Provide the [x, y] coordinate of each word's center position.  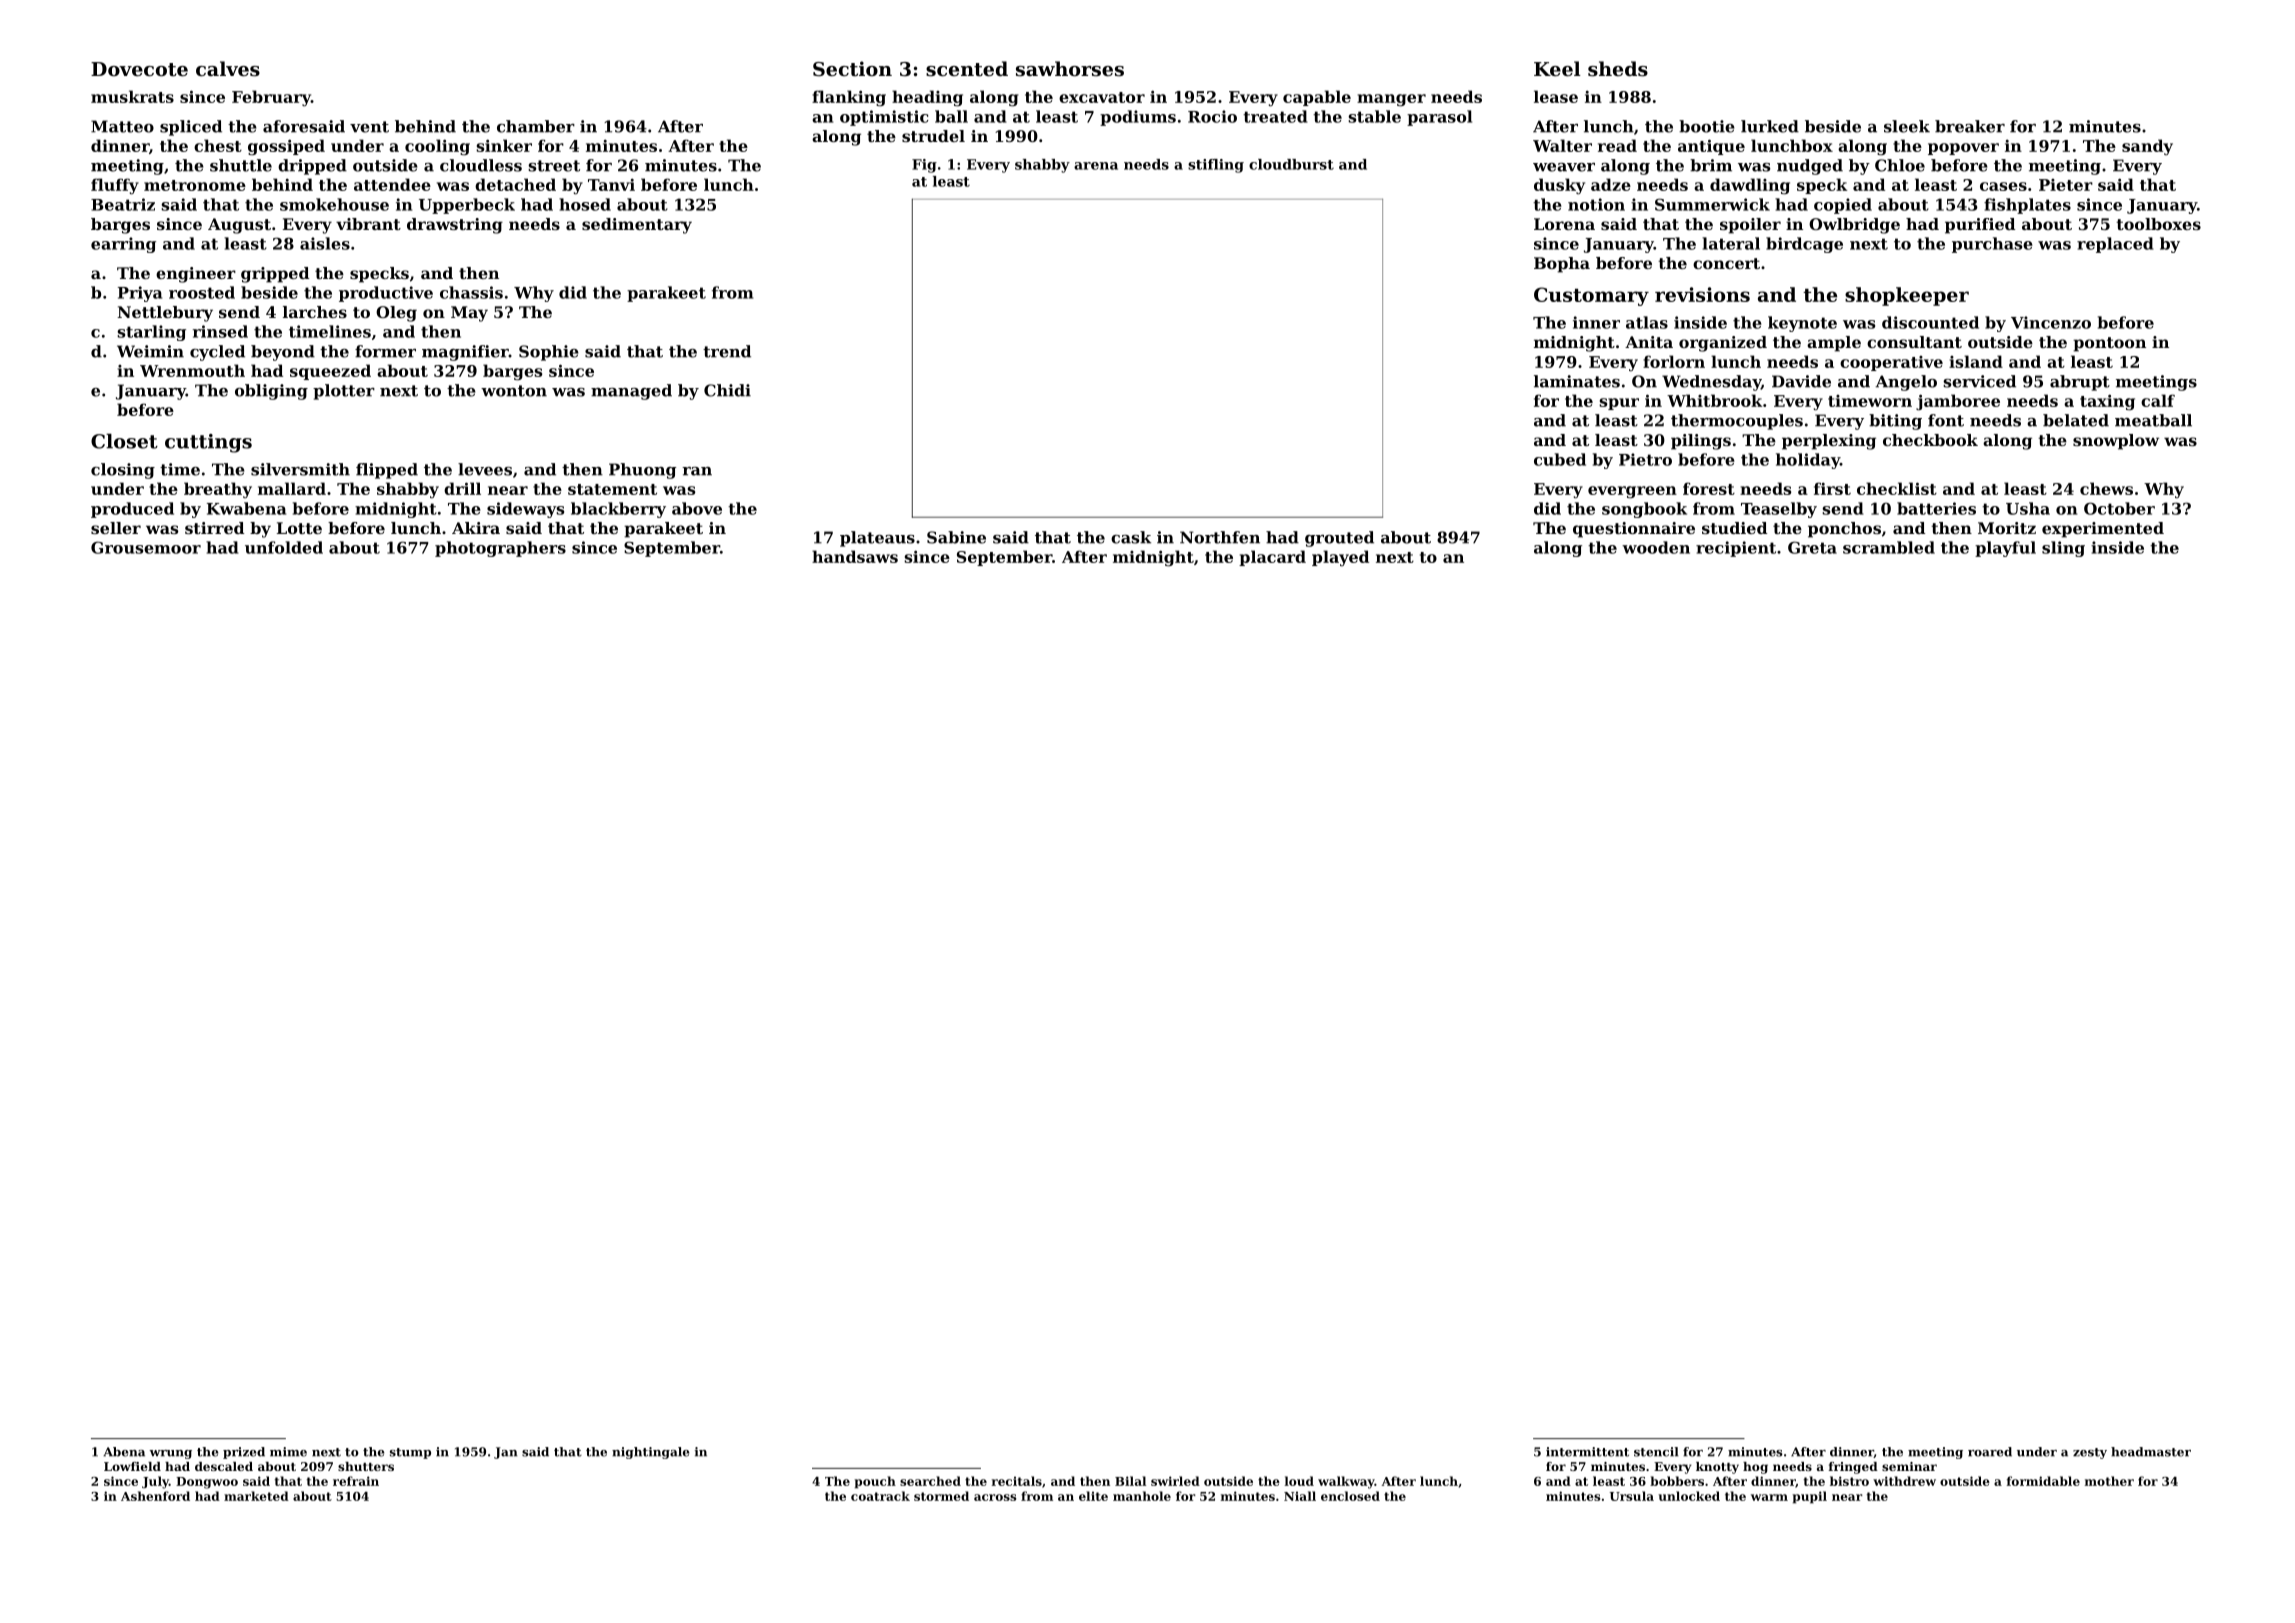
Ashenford [155, 1496]
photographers [500, 549]
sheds [1618, 69]
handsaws [855, 556]
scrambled [1889, 547]
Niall [1300, 1496]
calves [228, 69]
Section [852, 68]
